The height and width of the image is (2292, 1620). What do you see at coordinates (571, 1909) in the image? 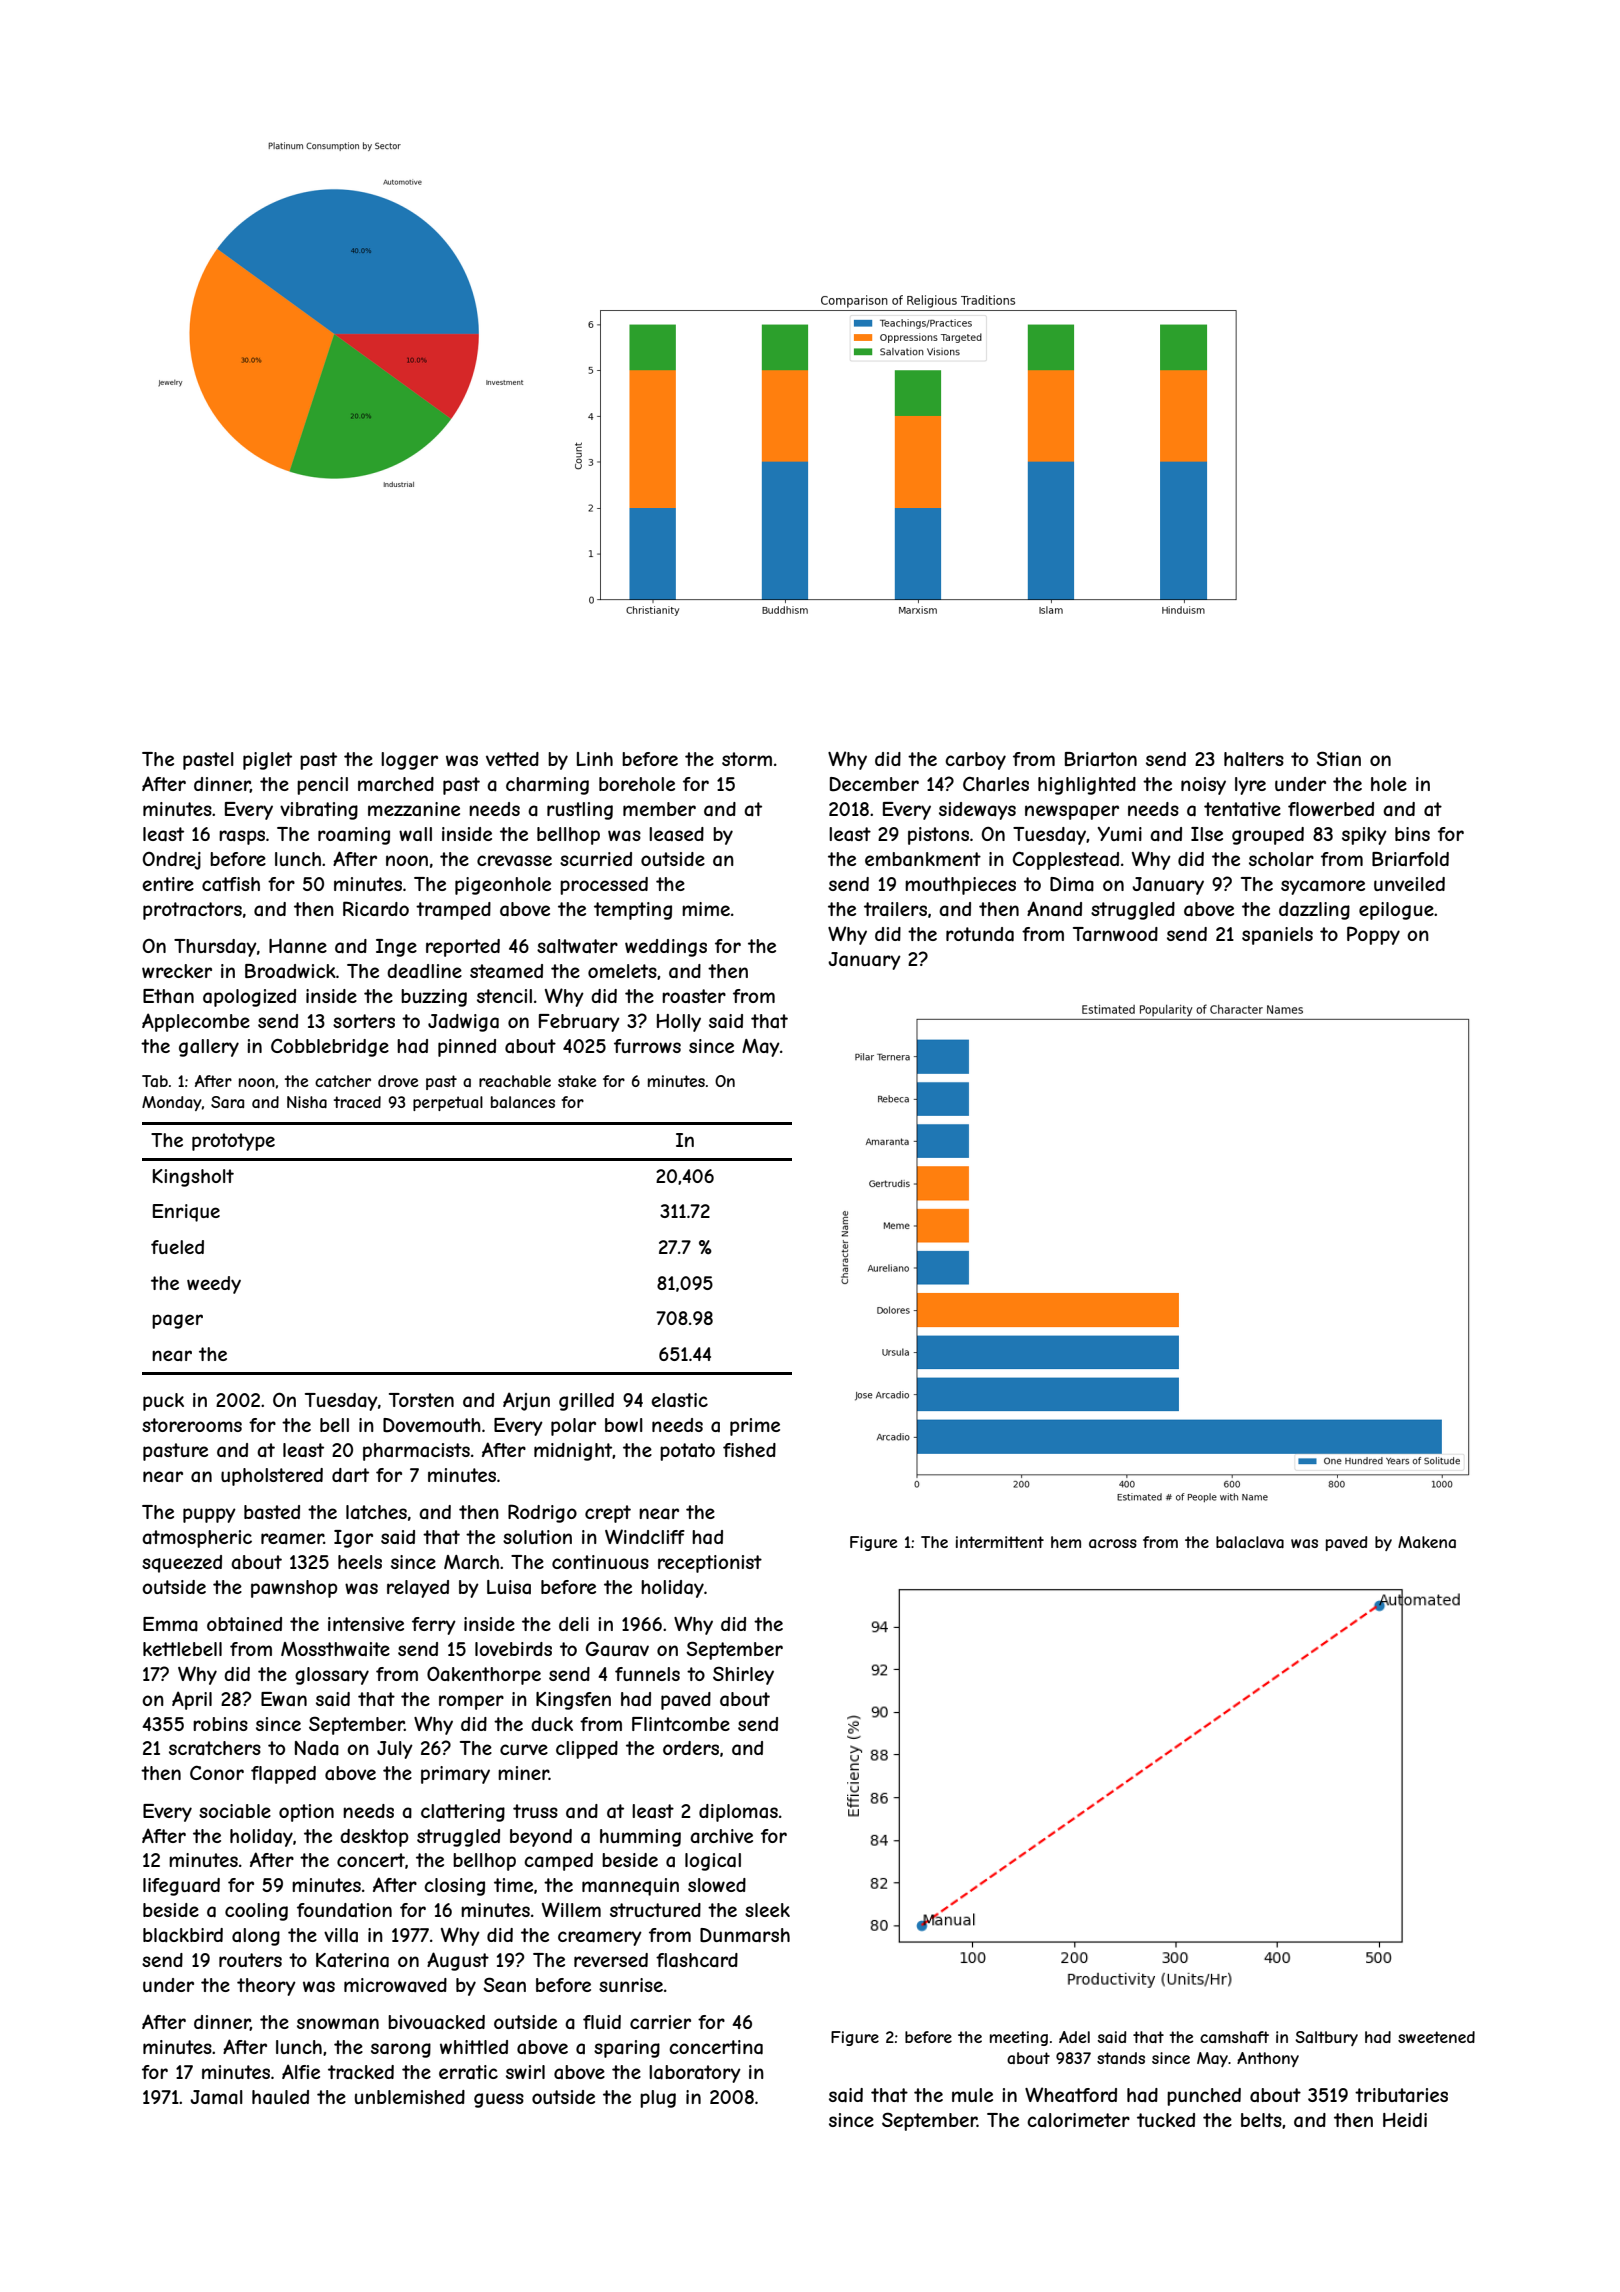
I see `Willem` at bounding box center [571, 1909].
